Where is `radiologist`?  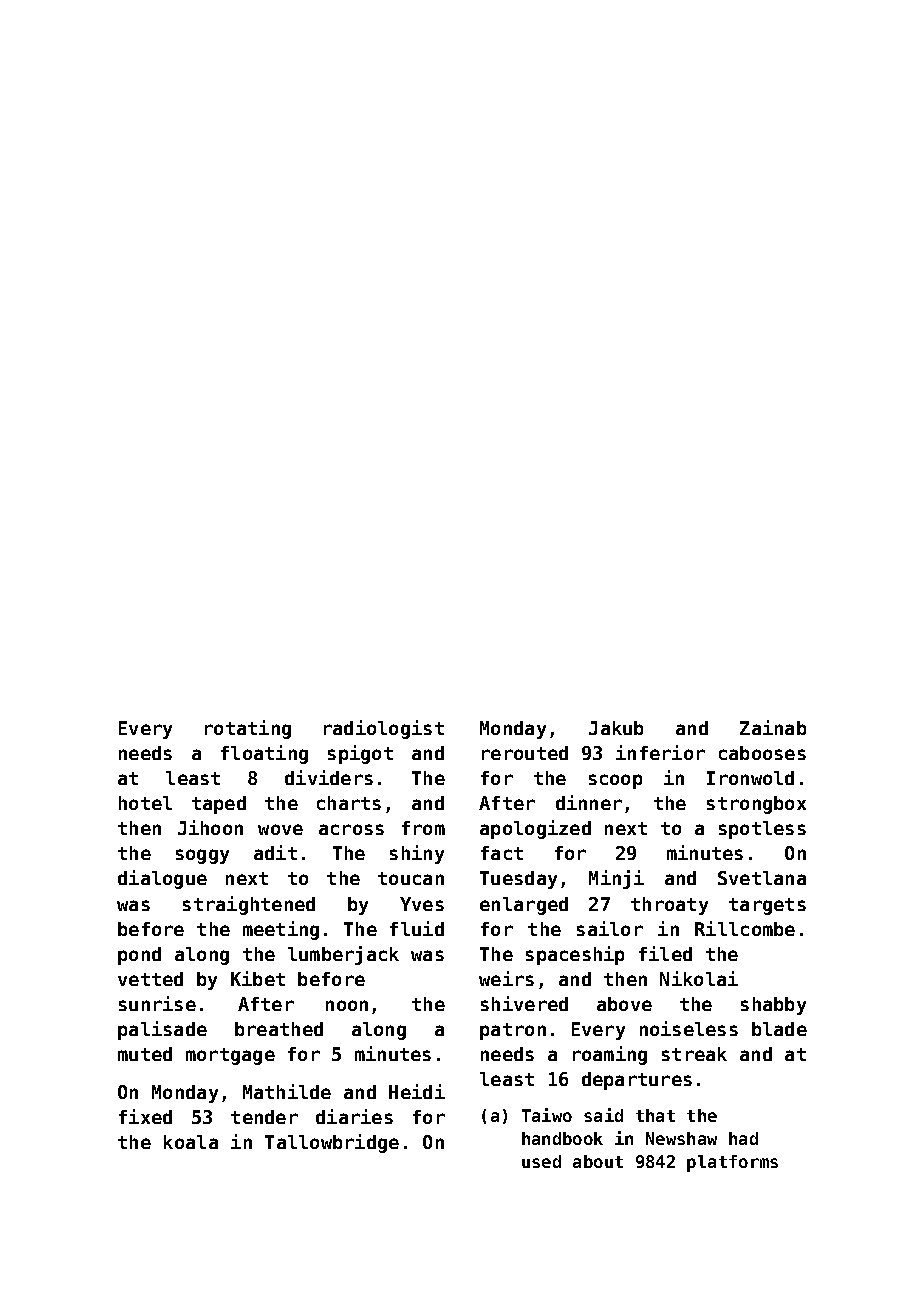
radiologist is located at coordinates (384, 729).
